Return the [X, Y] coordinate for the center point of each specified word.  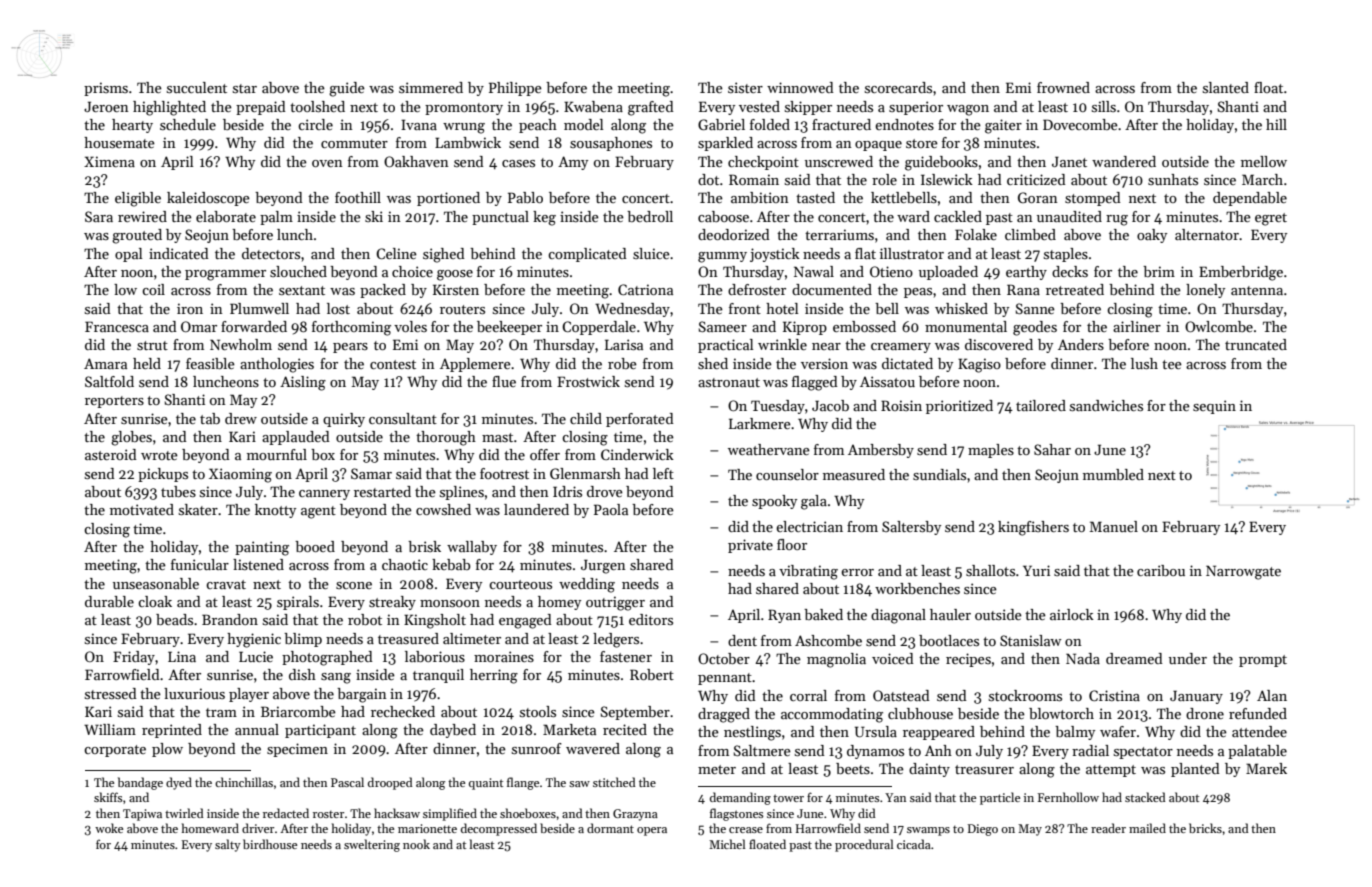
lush [1144, 363]
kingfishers [1033, 528]
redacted [286, 813]
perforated [640, 420]
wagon [968, 110]
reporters [114, 402]
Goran [1038, 197]
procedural [864, 845]
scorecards [898, 87]
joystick [775, 255]
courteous [520, 584]
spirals [298, 603]
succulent [197, 87]
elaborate [226, 216]
